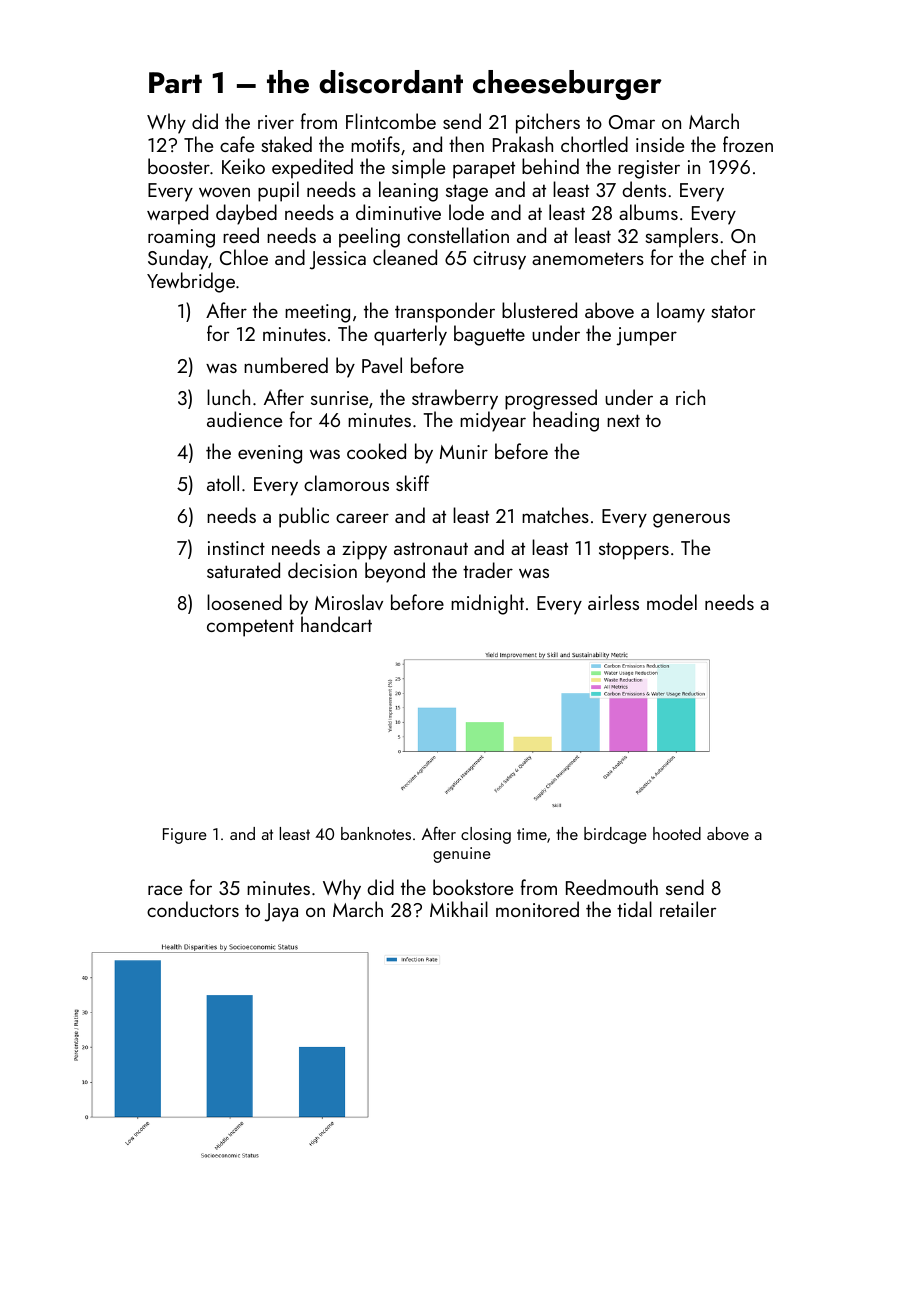 The image size is (924, 1311). Describe the element at coordinates (691, 520) in the document. I see `generous` at that location.
